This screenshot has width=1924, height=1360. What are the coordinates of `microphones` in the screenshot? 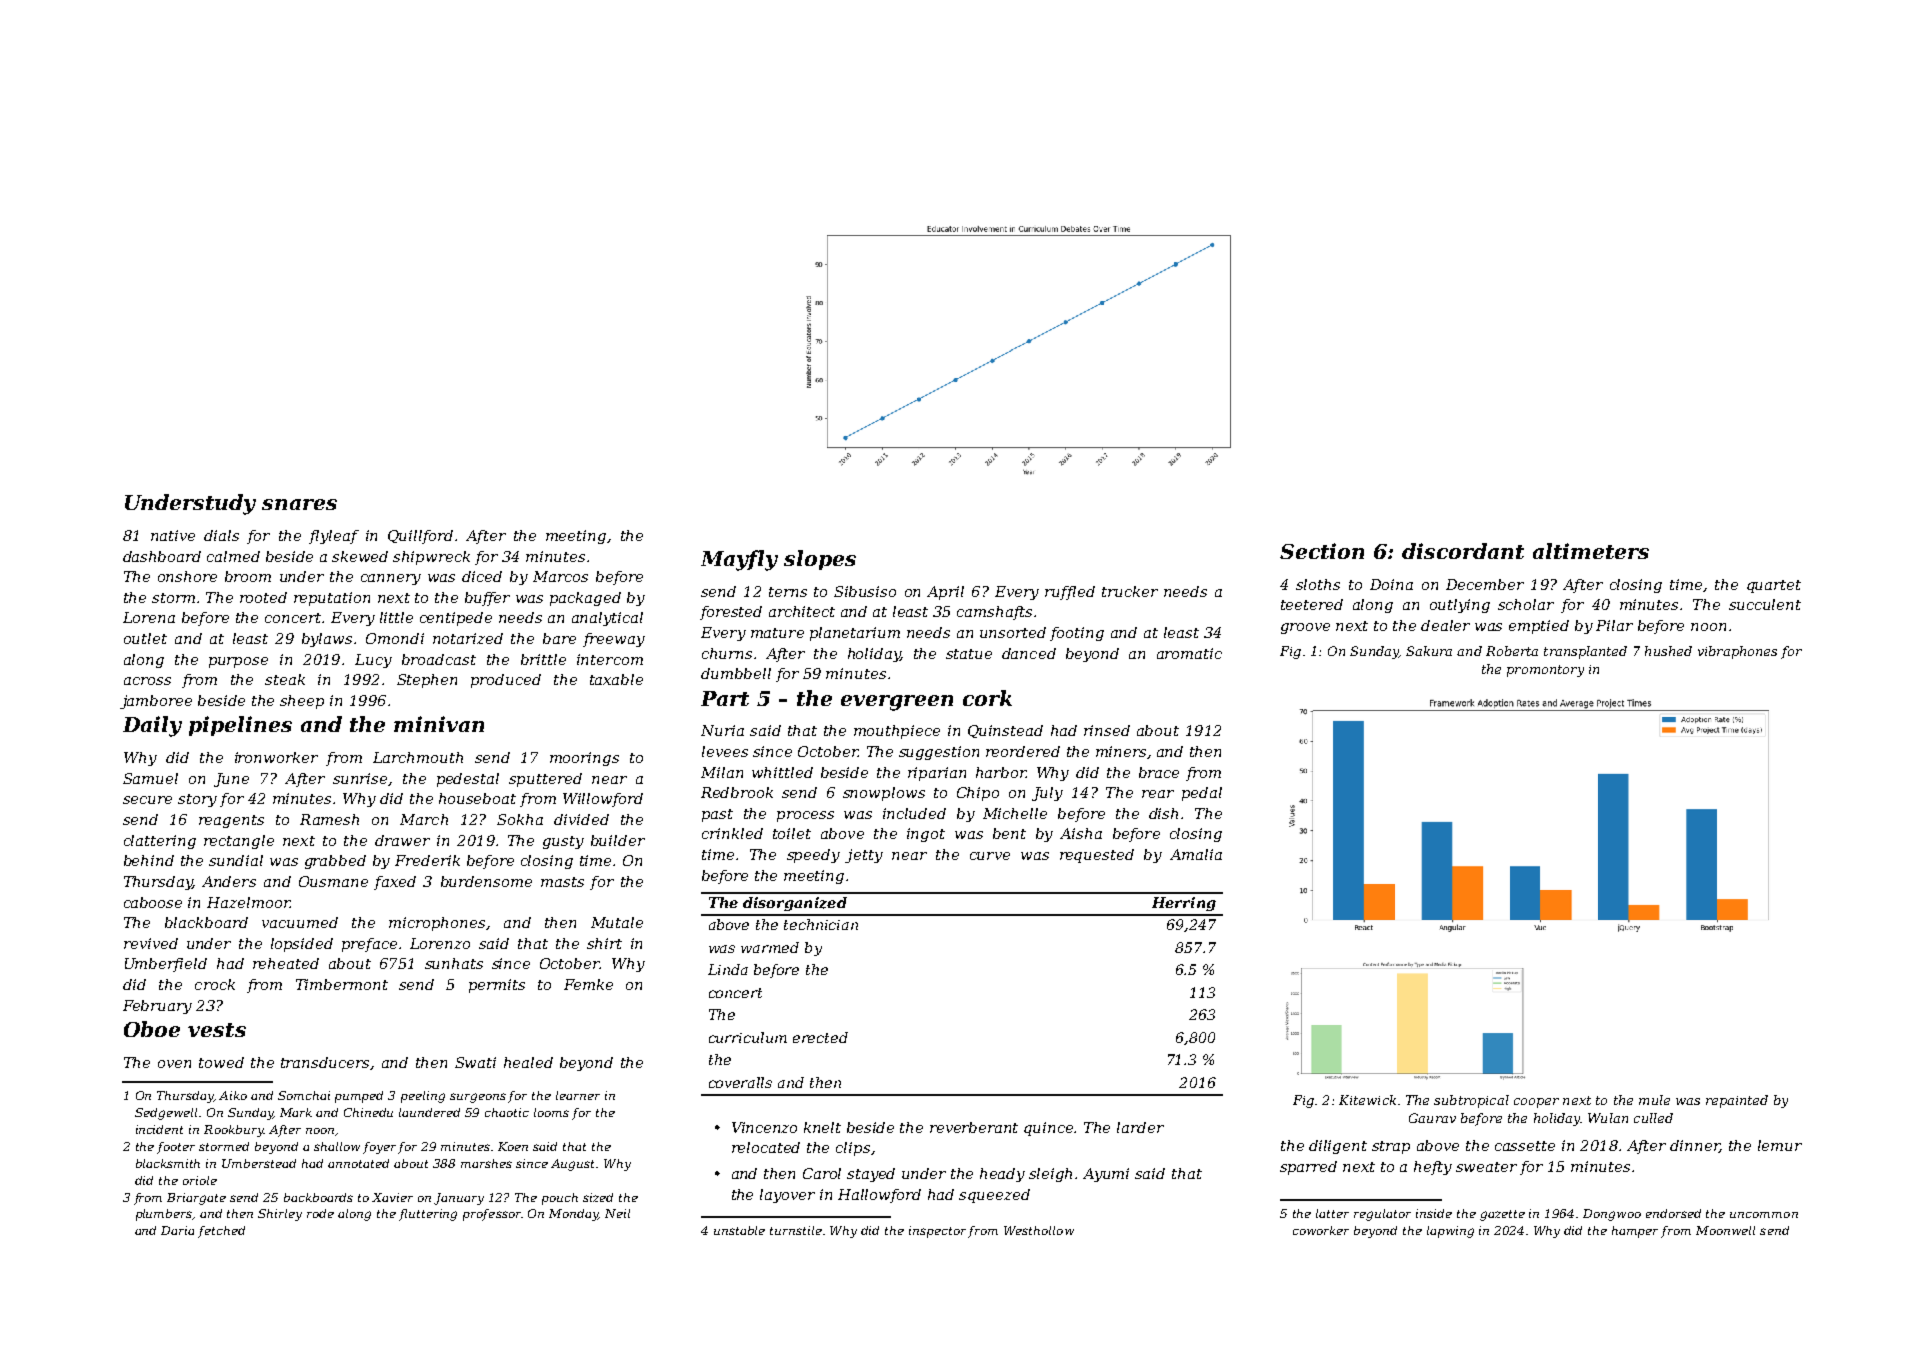 It's located at (437, 924).
